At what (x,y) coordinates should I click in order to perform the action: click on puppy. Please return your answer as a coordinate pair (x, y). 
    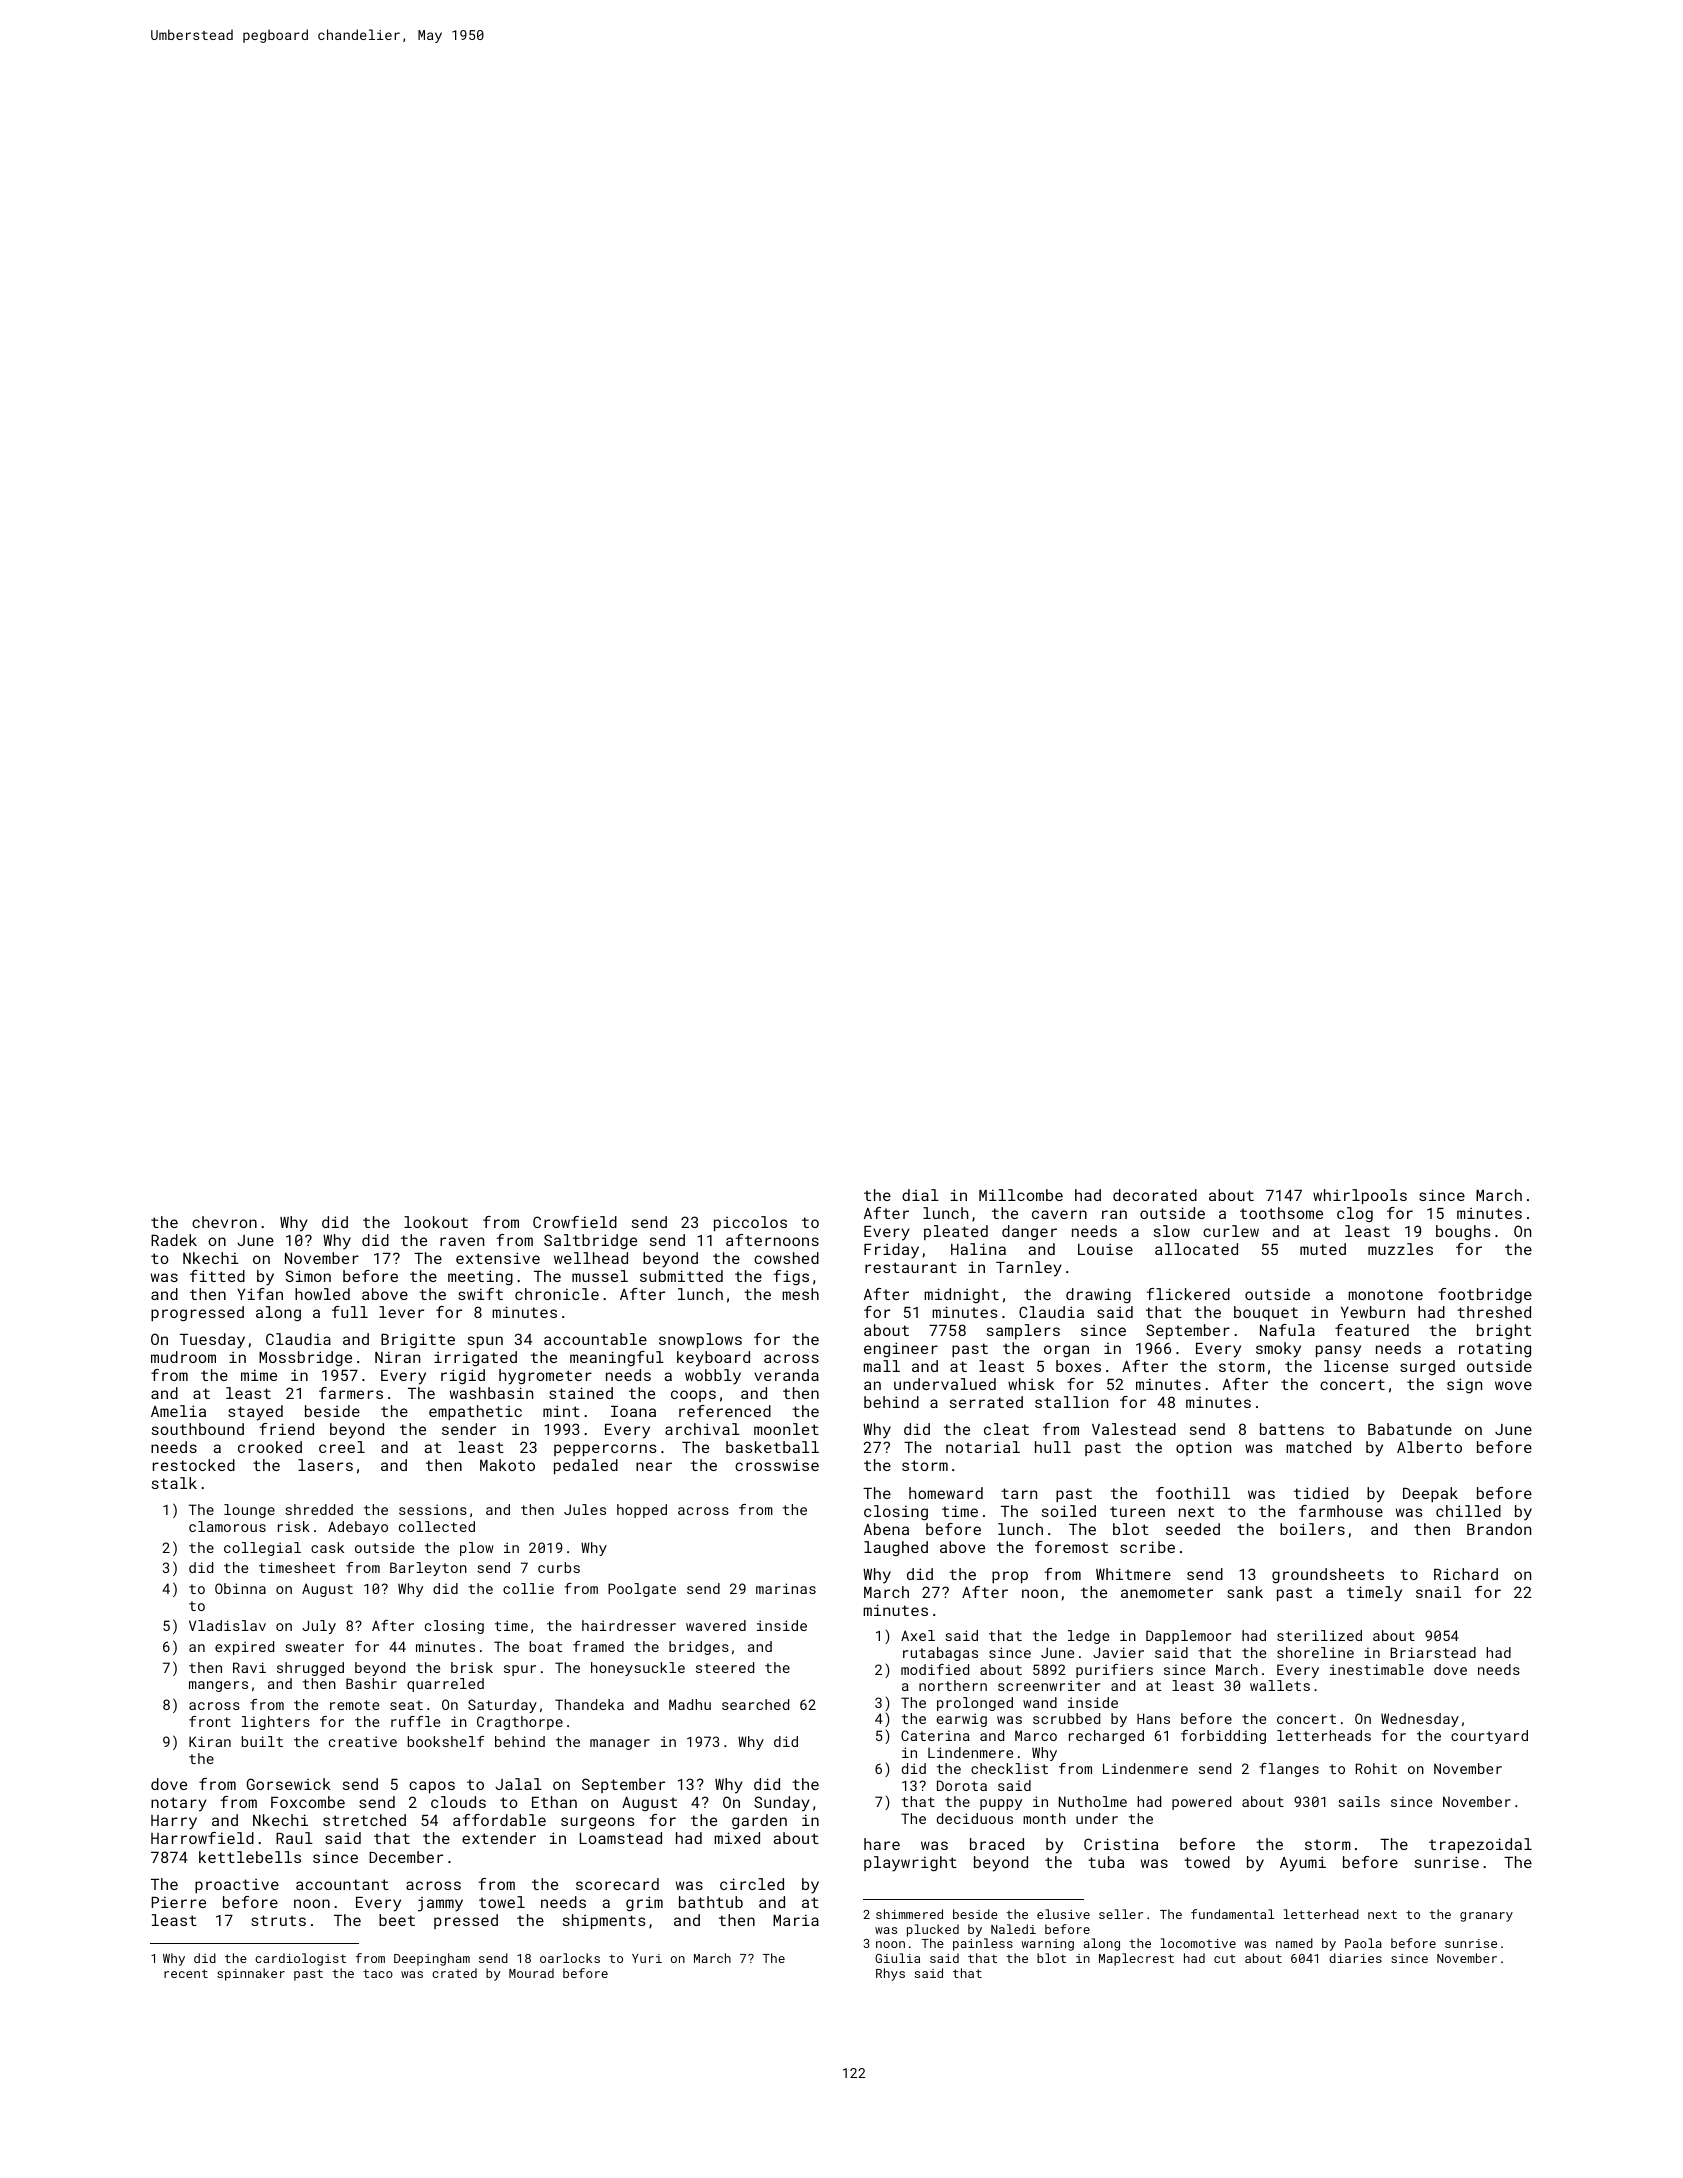
    Looking at the image, I should click on (1001, 1804).
